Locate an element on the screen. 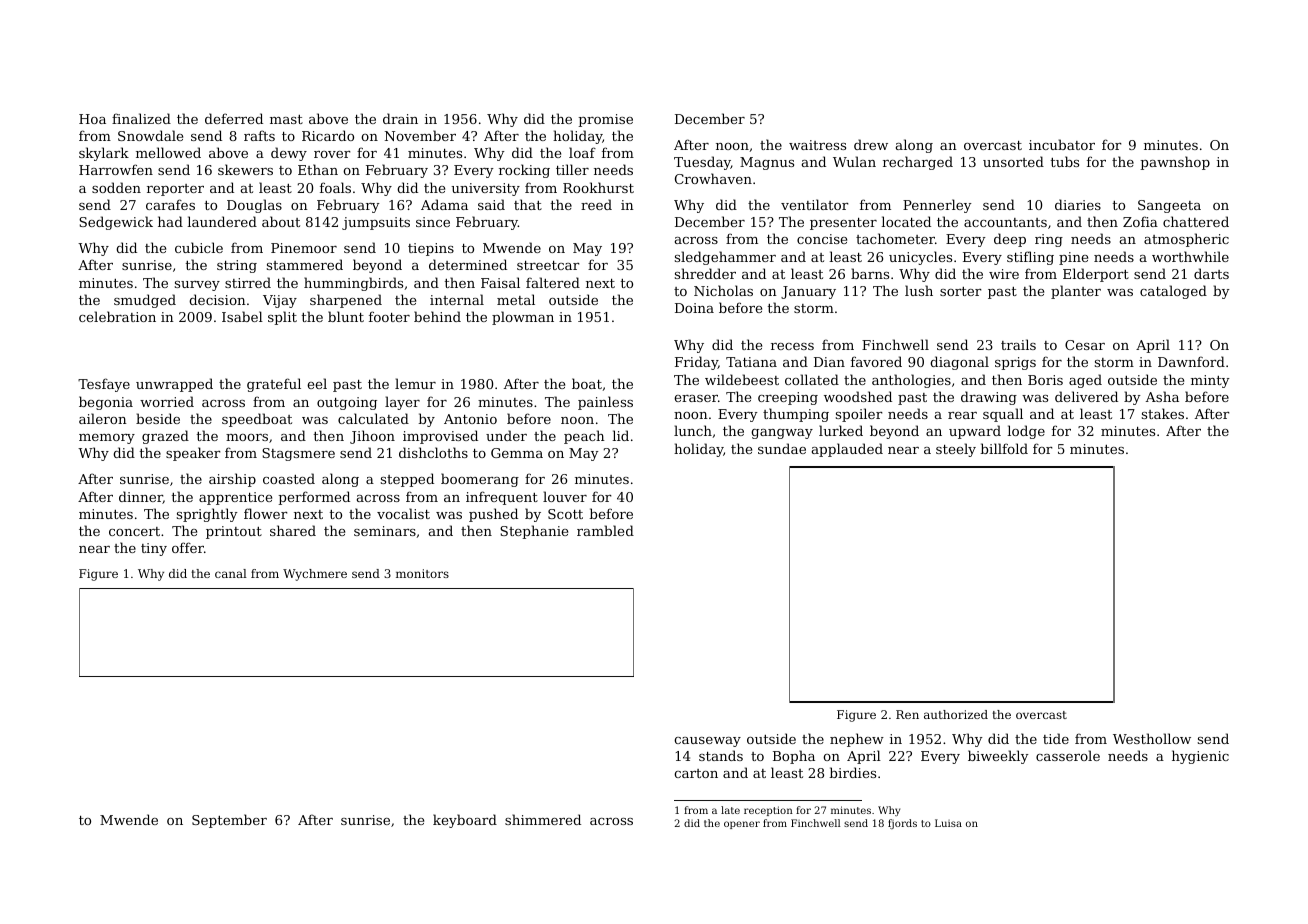 The height and width of the screenshot is (924, 1308). painless is located at coordinates (605, 403).
